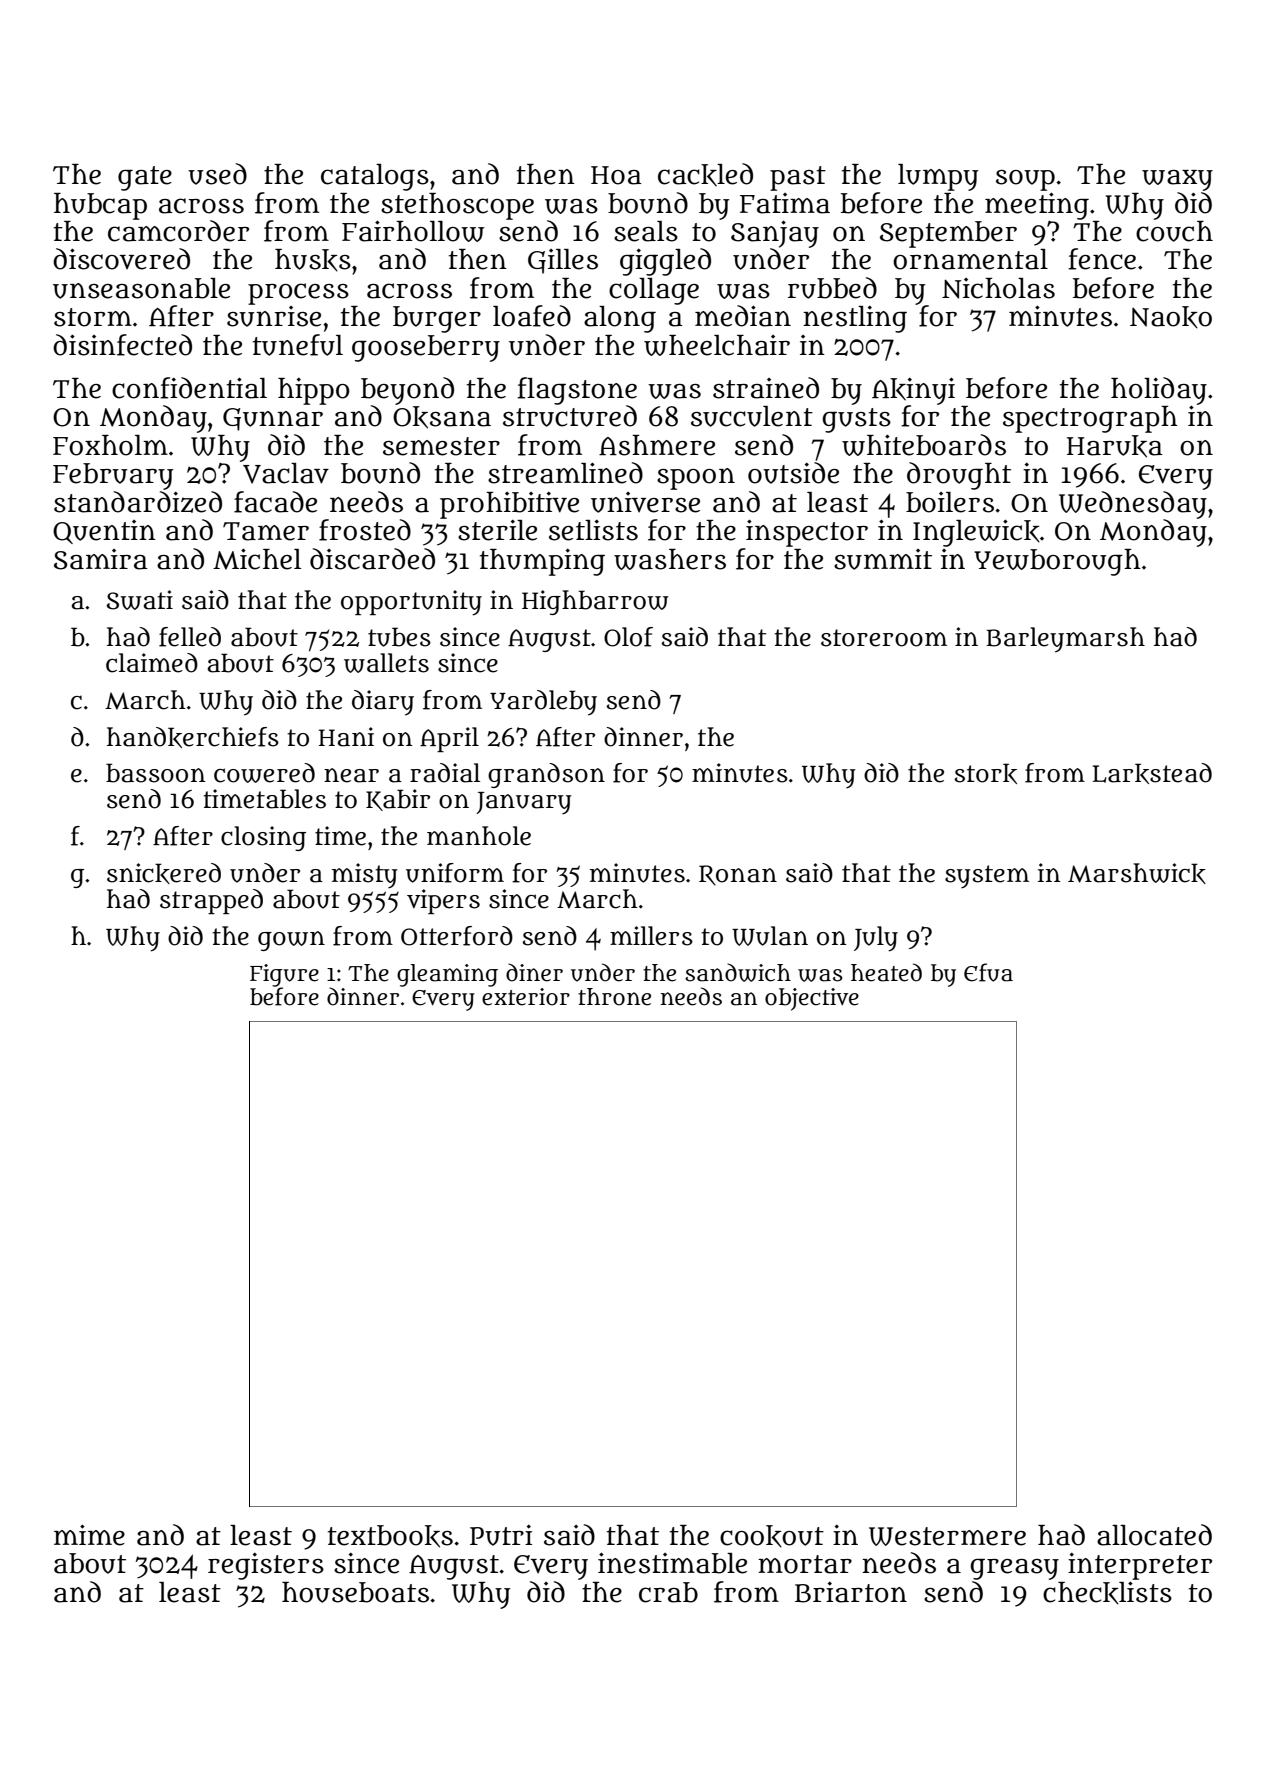 This screenshot has width=1266, height=1791. Describe the element at coordinates (286, 473) in the screenshot. I see `Vaclav` at that location.
